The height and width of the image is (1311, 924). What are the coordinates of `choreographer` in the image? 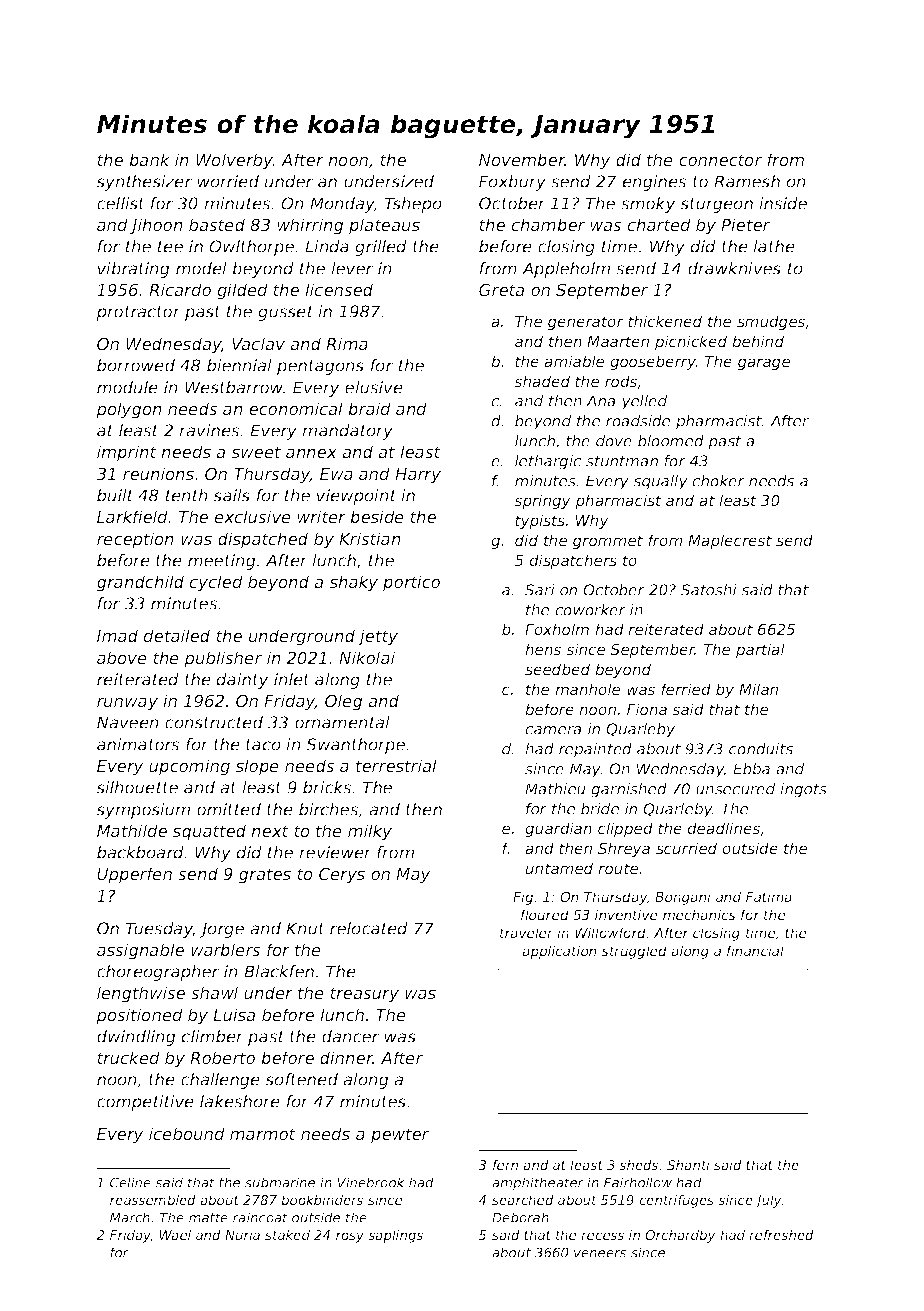 It's located at (158, 973).
